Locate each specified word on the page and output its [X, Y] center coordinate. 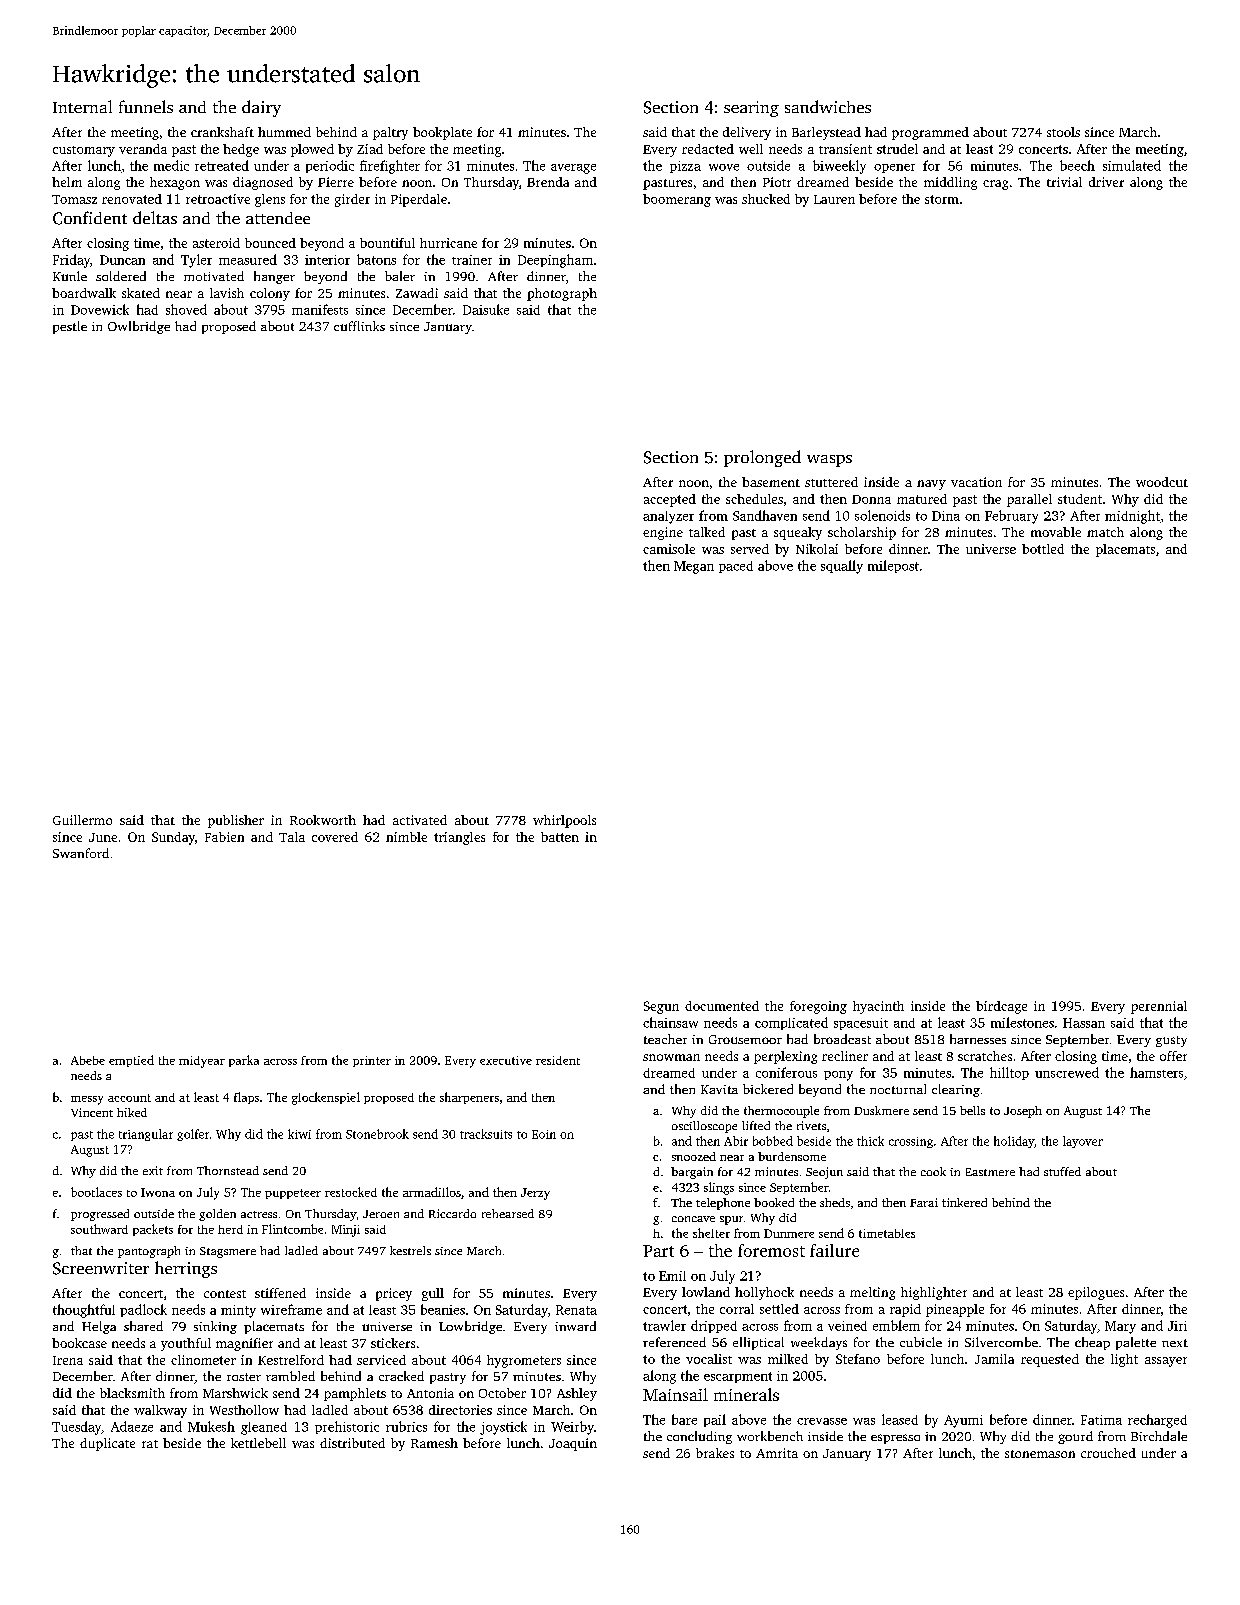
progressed [100, 1215]
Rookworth [323, 820]
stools [1063, 132]
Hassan [1084, 1023]
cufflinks [359, 326]
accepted [670, 500]
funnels [146, 106]
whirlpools [564, 821]
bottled [1043, 549]
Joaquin [573, 1444]
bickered [768, 1089]
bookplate [442, 133]
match [1105, 532]
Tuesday [76, 1428]
